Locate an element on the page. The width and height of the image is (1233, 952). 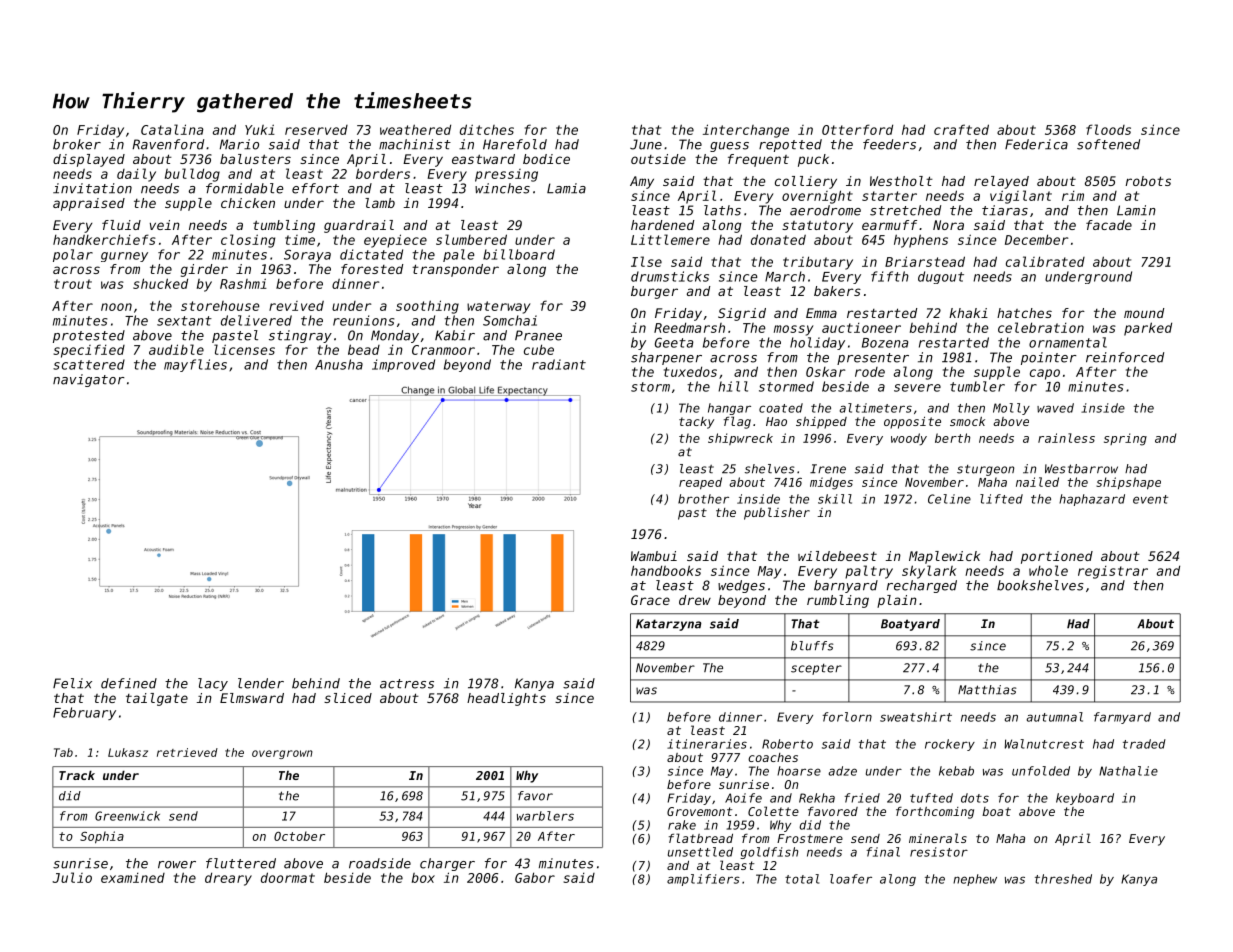
stretched is located at coordinates (905, 210).
